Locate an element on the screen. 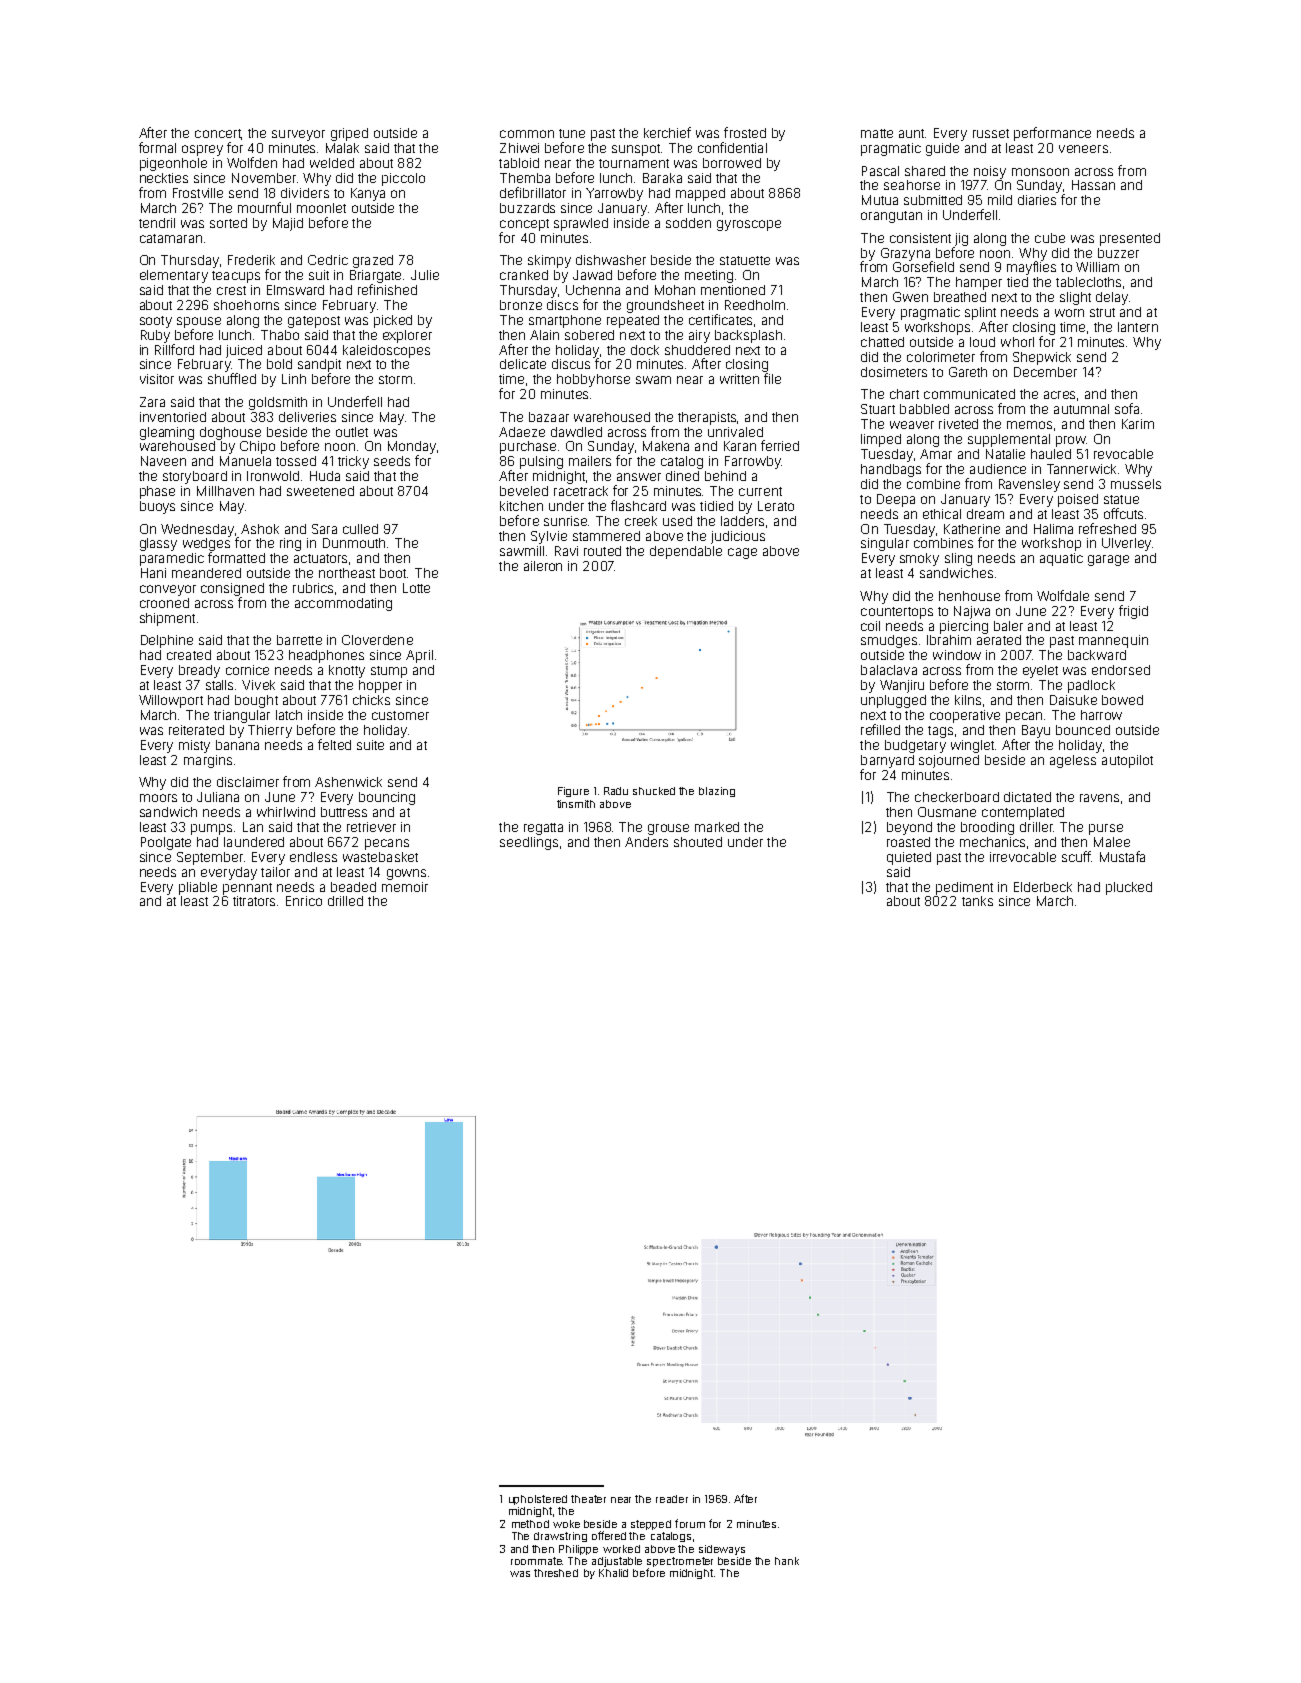  eyelet is located at coordinates (1040, 671).
